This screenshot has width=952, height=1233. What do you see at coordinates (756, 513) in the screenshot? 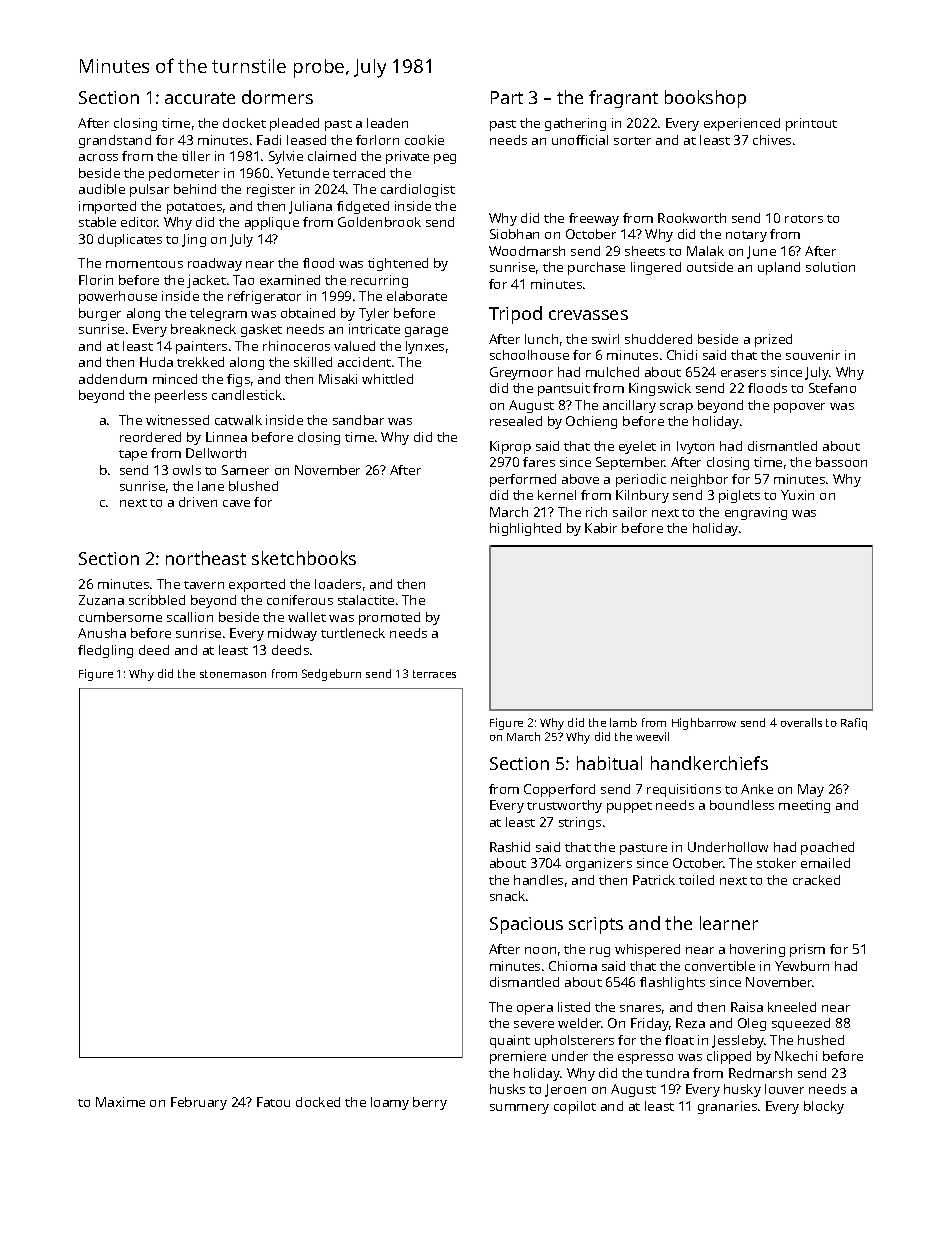
I see `engraving` at bounding box center [756, 513].
